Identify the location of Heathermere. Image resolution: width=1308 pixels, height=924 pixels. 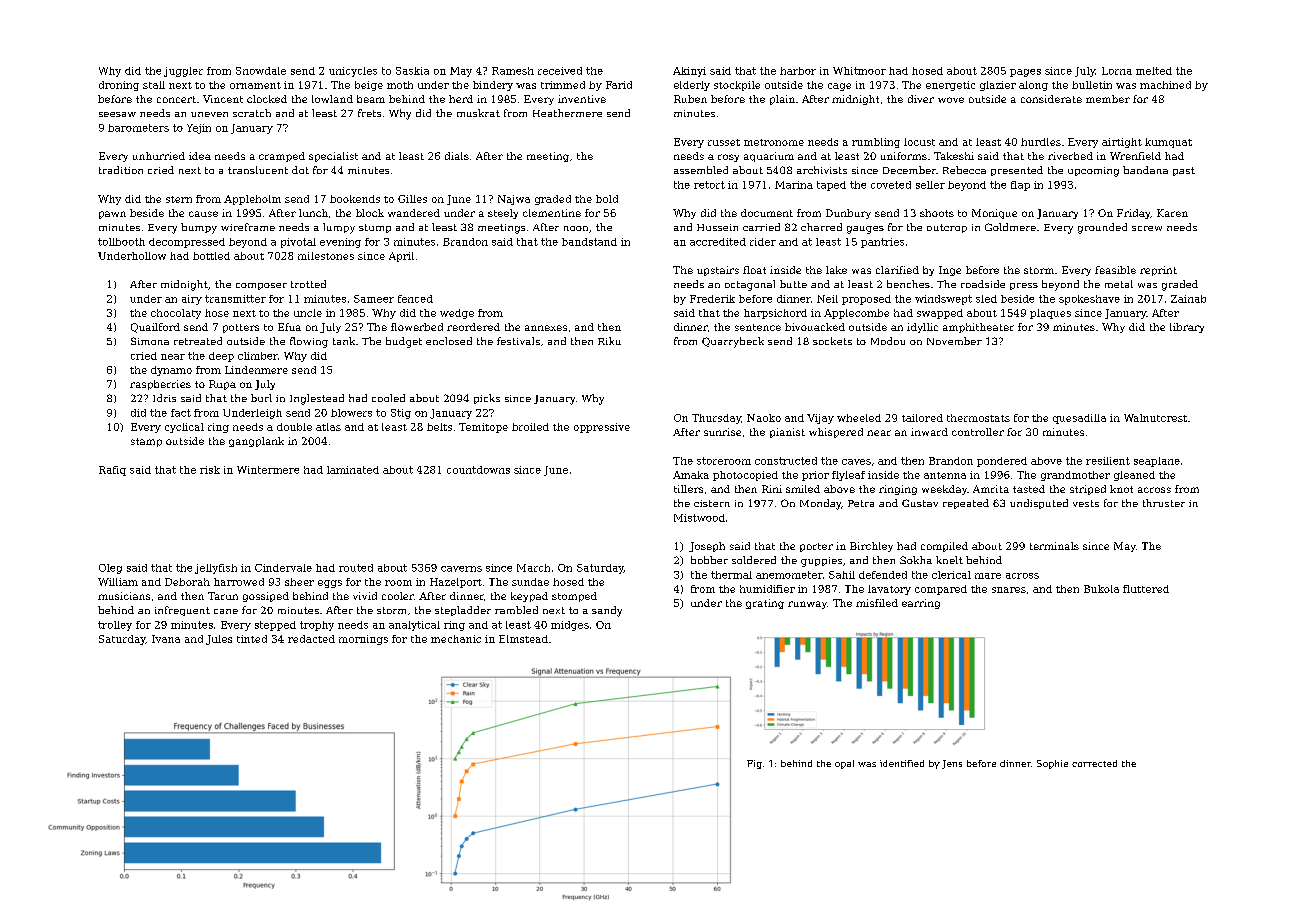
(567, 113).
